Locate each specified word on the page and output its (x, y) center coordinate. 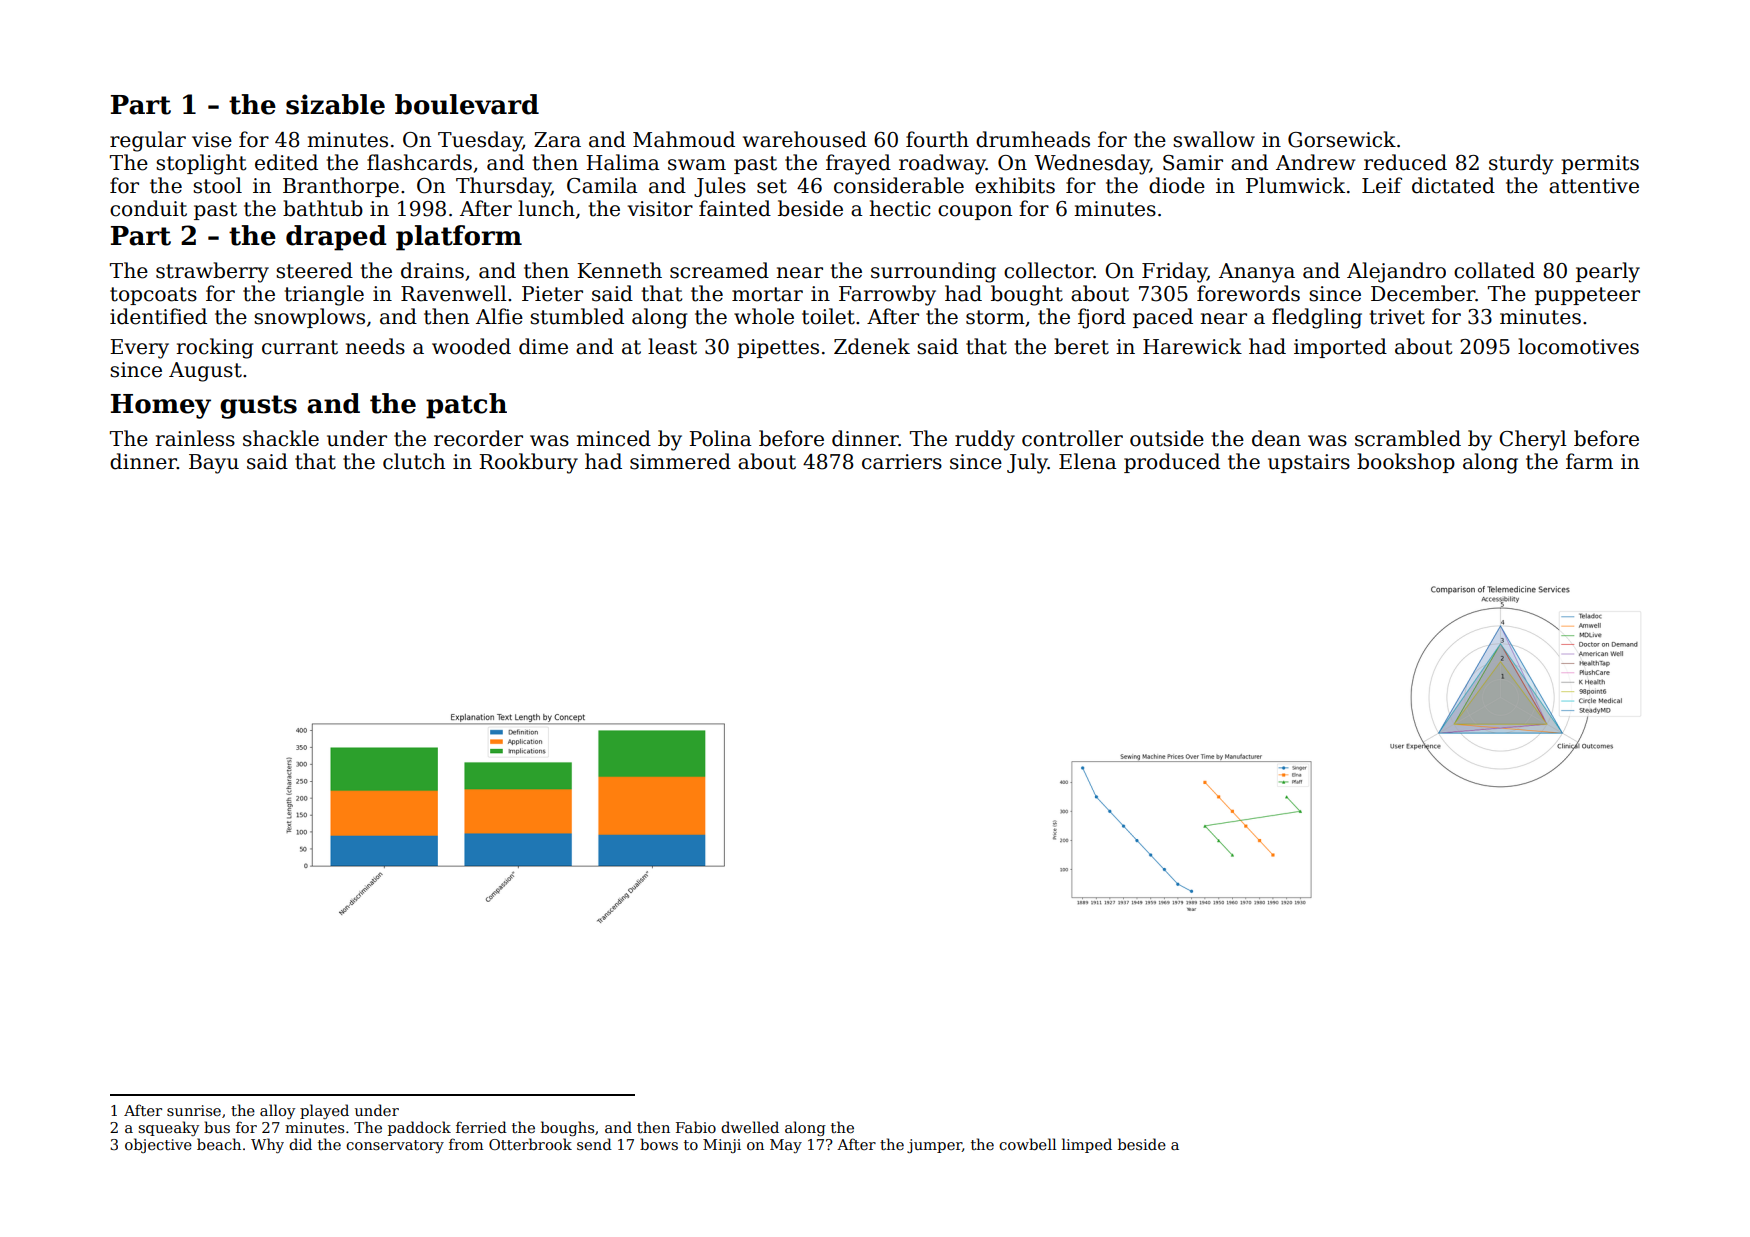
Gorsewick (1342, 139)
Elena (1088, 461)
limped (1087, 1145)
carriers (902, 462)
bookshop (1406, 463)
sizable (335, 104)
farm (1589, 461)
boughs (567, 1128)
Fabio (696, 1127)
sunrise (194, 1110)
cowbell (1027, 1144)
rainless (195, 438)
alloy (277, 1111)
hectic (900, 208)
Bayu (214, 464)
